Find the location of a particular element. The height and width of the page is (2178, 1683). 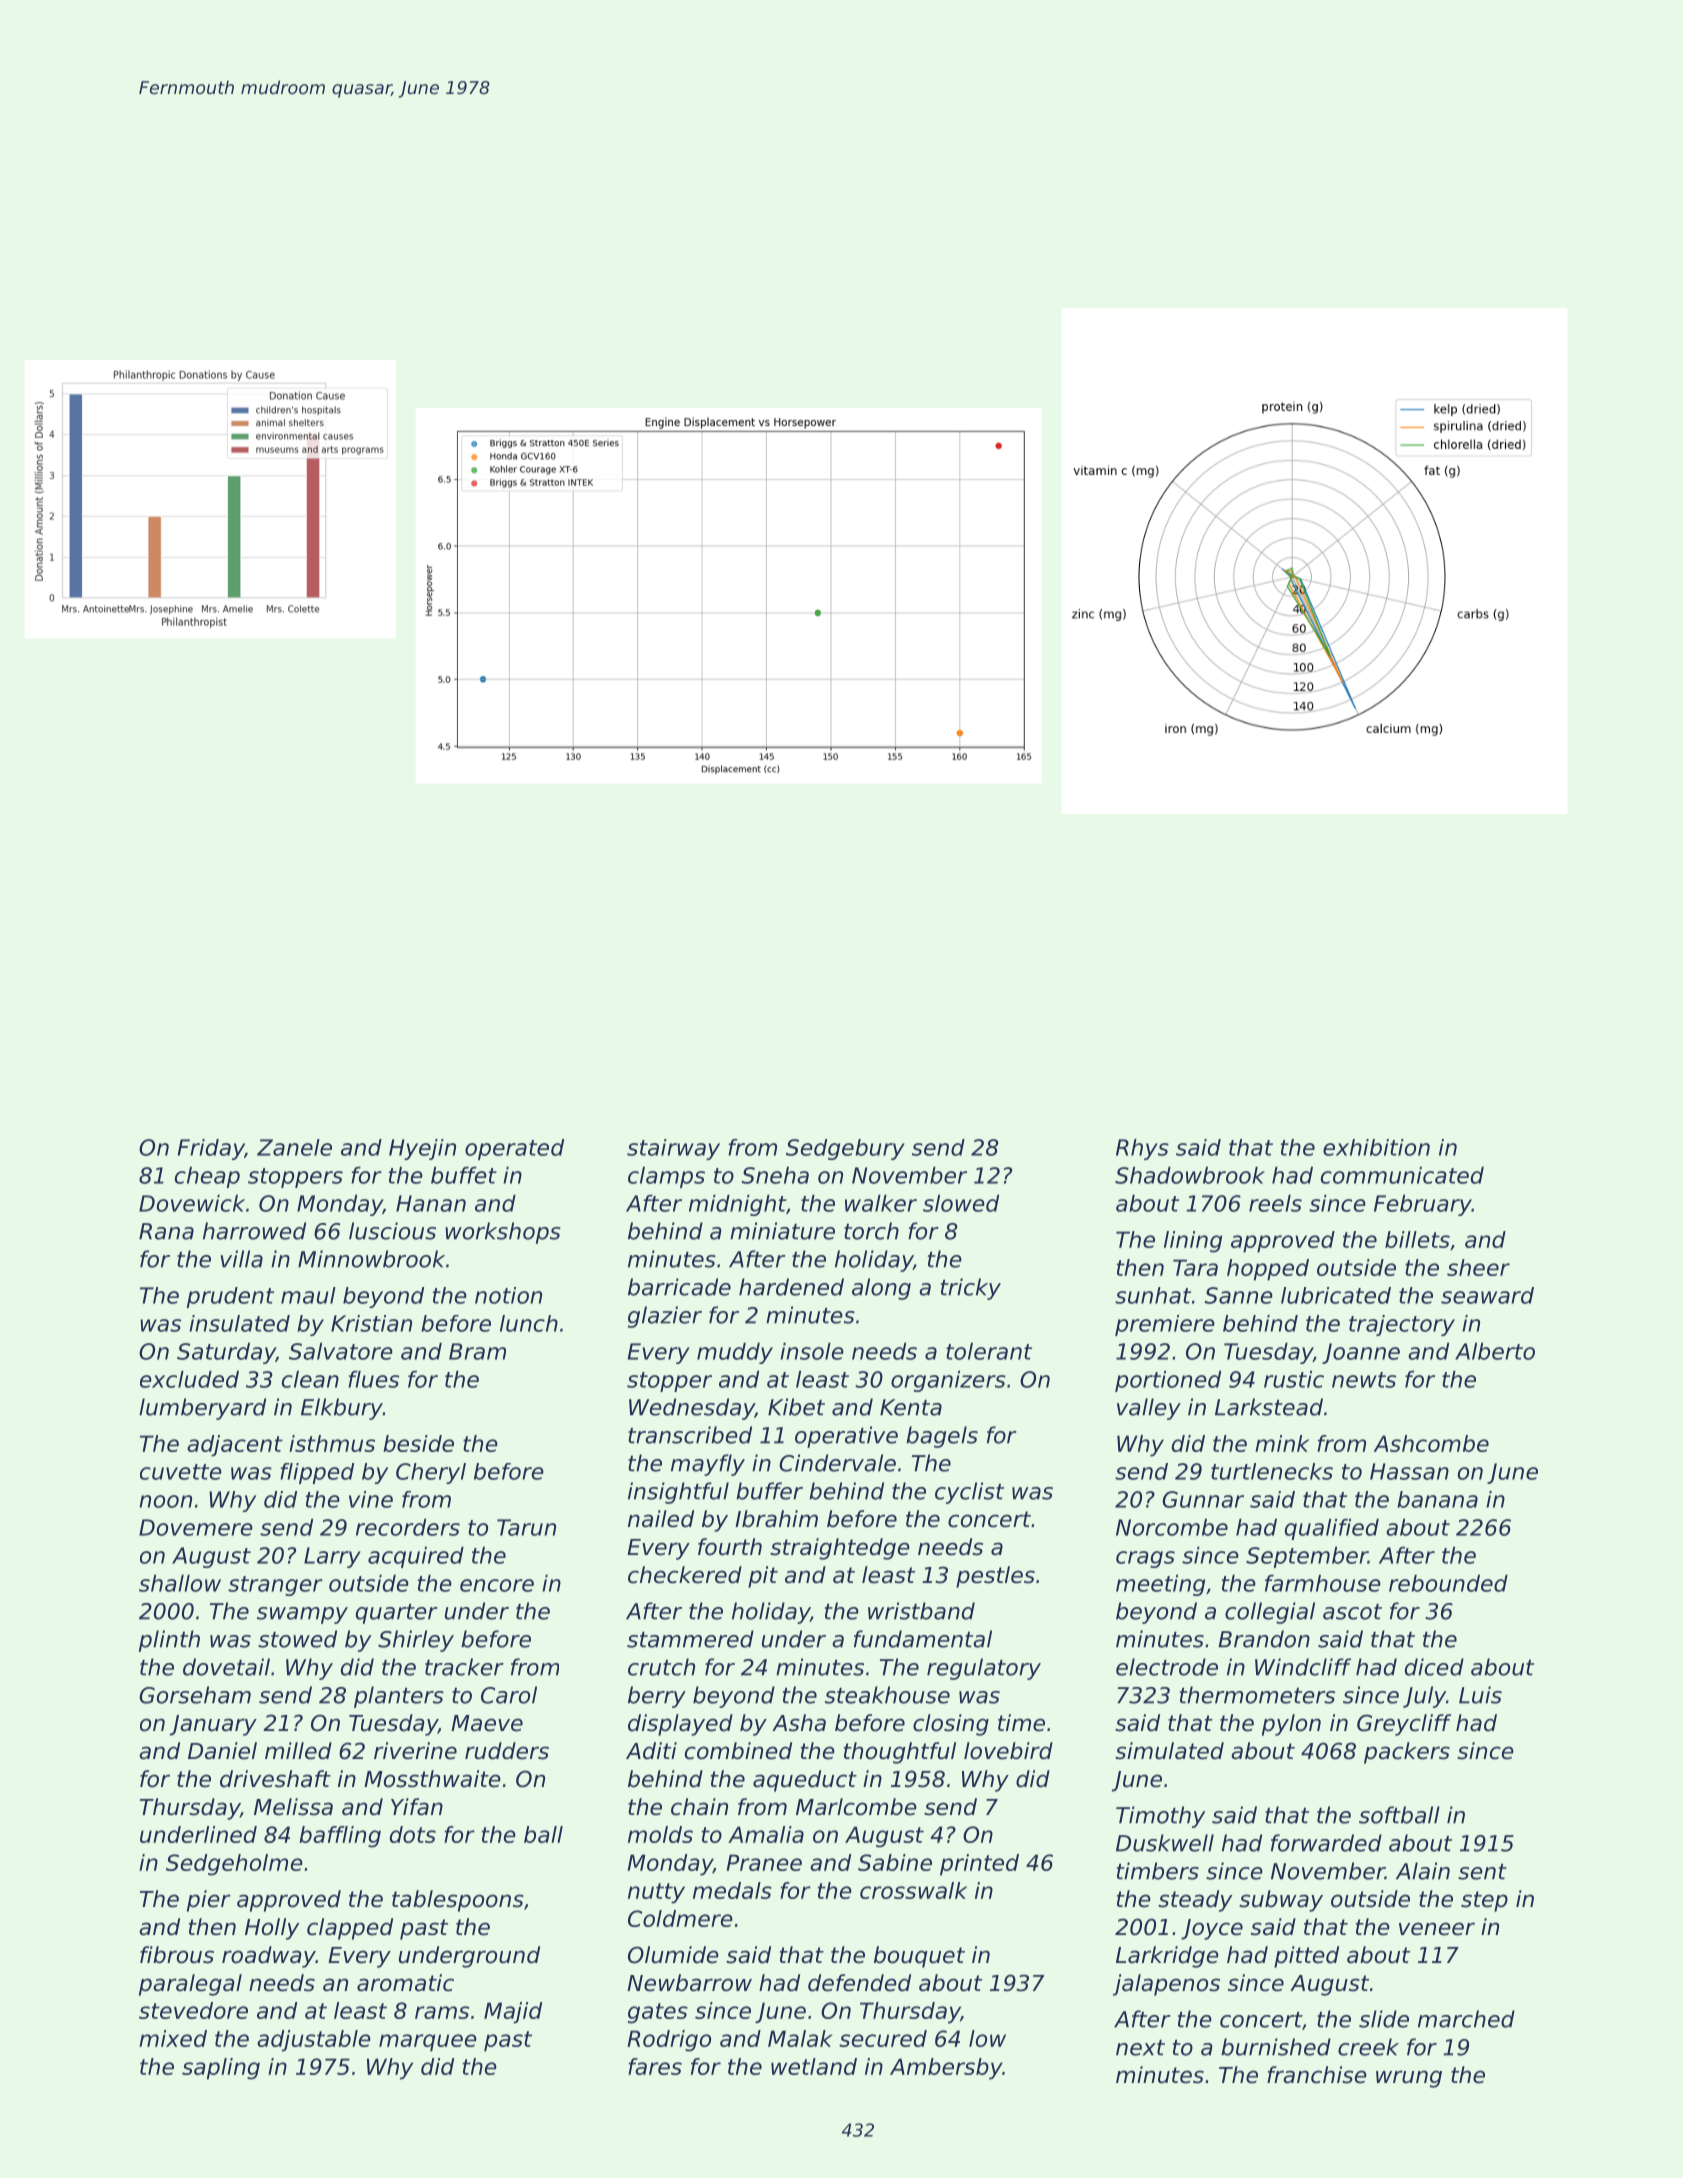

Tarun is located at coordinates (526, 1527).
